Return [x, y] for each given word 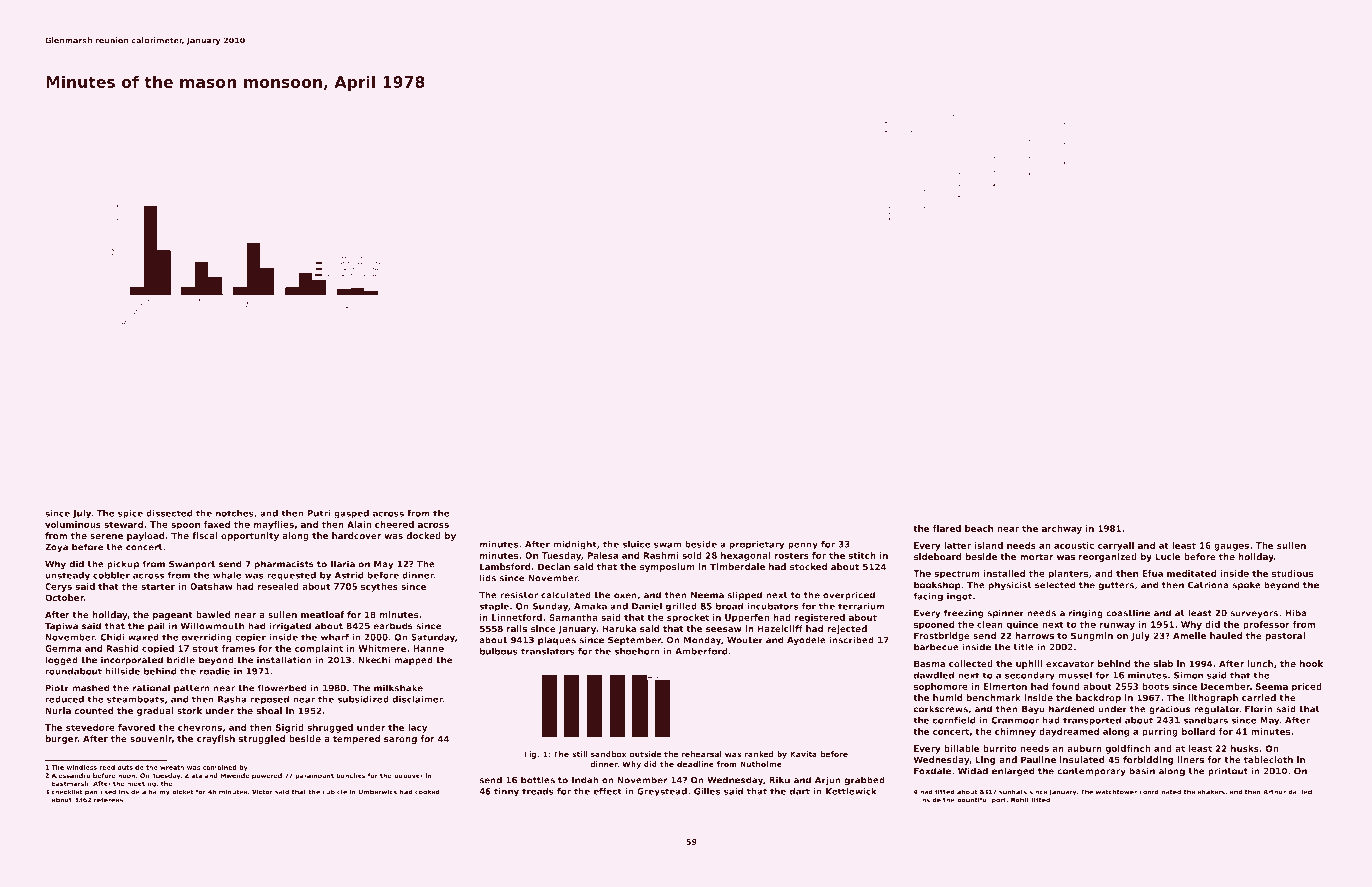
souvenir [151, 738]
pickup [123, 564]
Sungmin [1092, 636]
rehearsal [702, 754]
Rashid [122, 648]
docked [423, 536]
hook [1311, 664]
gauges [1231, 547]
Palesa [603, 555]
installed [1004, 573]
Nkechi [374, 660]
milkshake [398, 688]
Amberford [701, 651]
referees [108, 800]
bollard [1198, 731]
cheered [394, 524]
